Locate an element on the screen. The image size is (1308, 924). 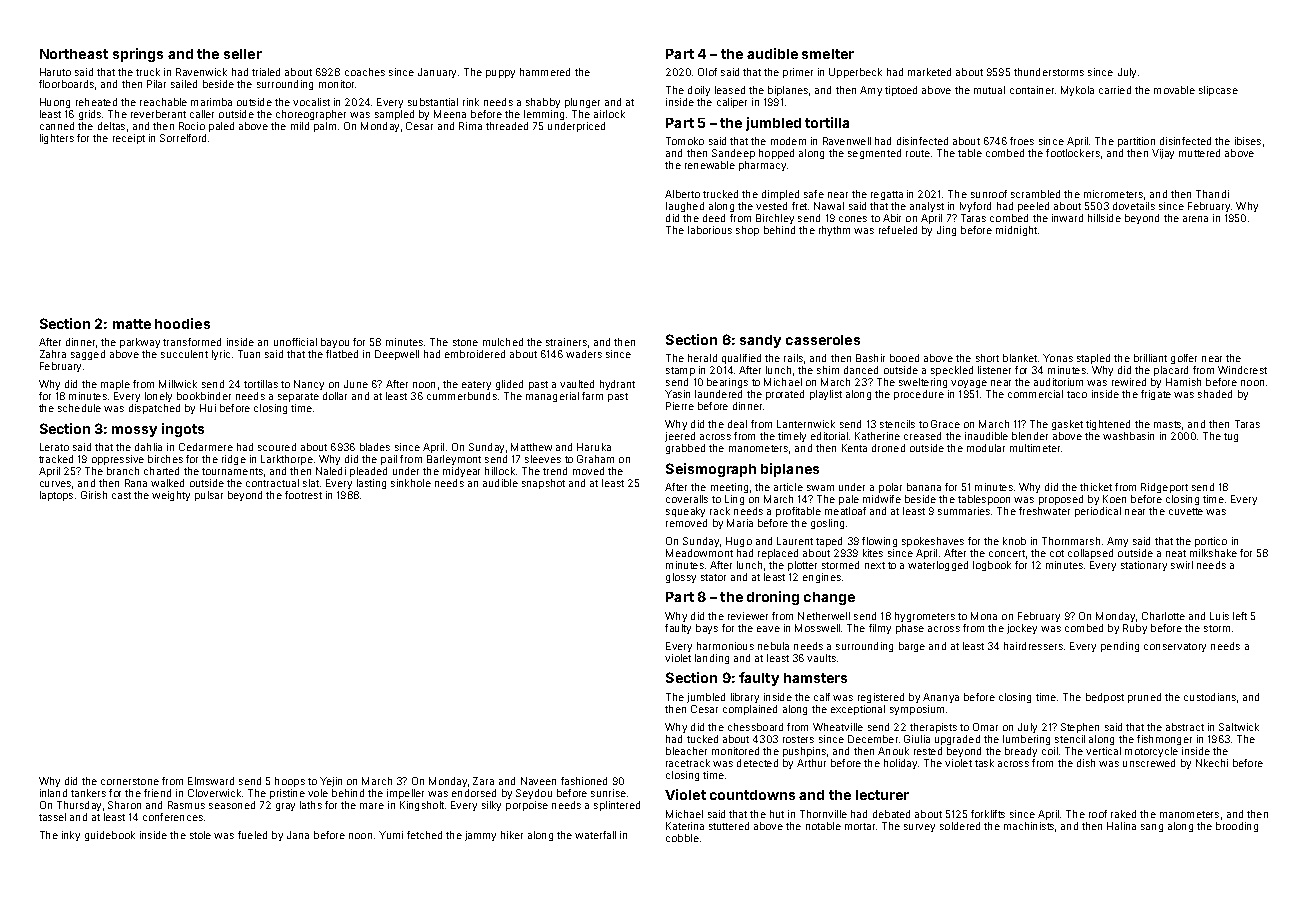
cobble is located at coordinates (682, 838).
